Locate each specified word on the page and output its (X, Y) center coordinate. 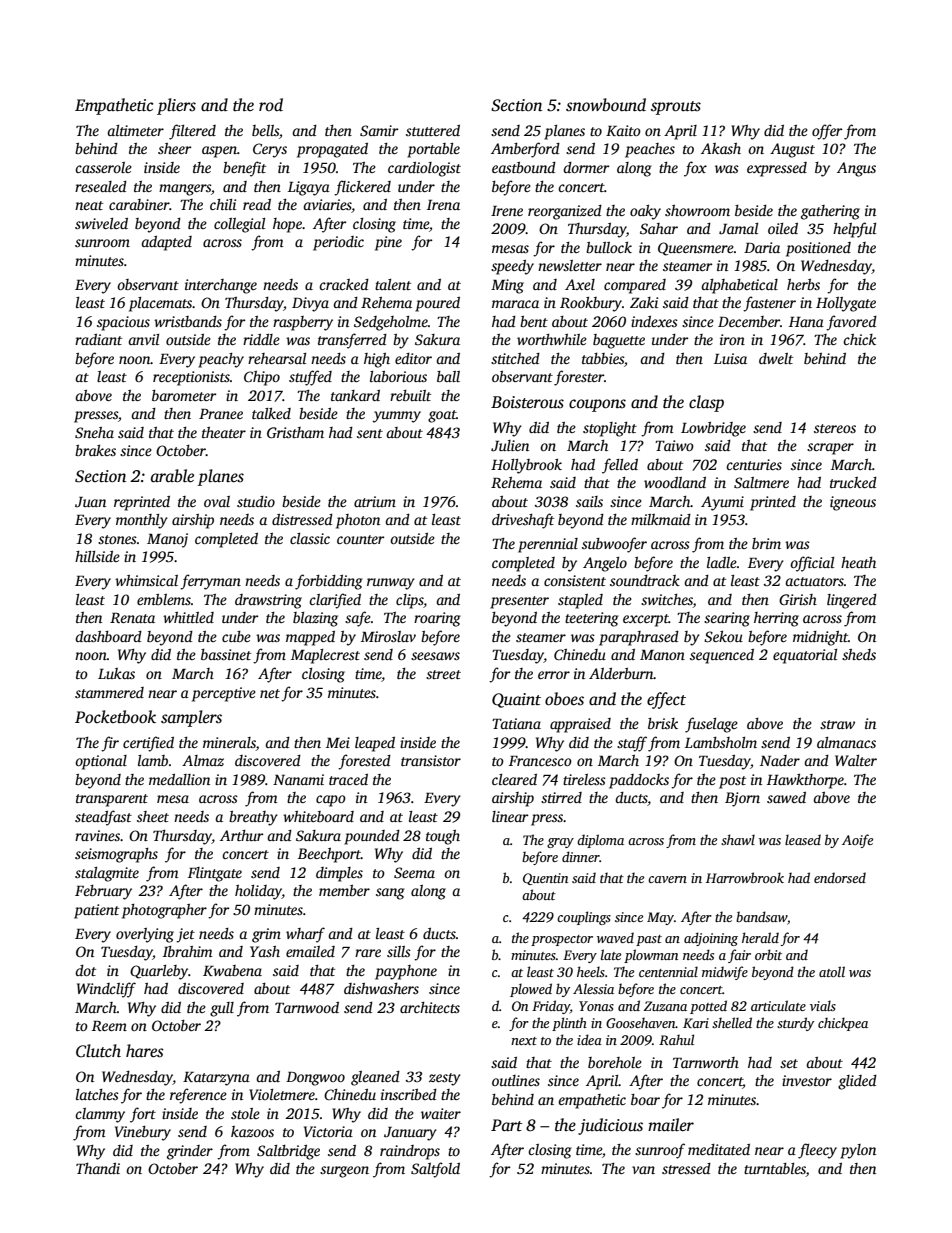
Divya (310, 304)
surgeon (344, 1172)
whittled (188, 617)
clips (409, 601)
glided (857, 1082)
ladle (722, 562)
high (377, 360)
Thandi (98, 1168)
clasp (706, 403)
